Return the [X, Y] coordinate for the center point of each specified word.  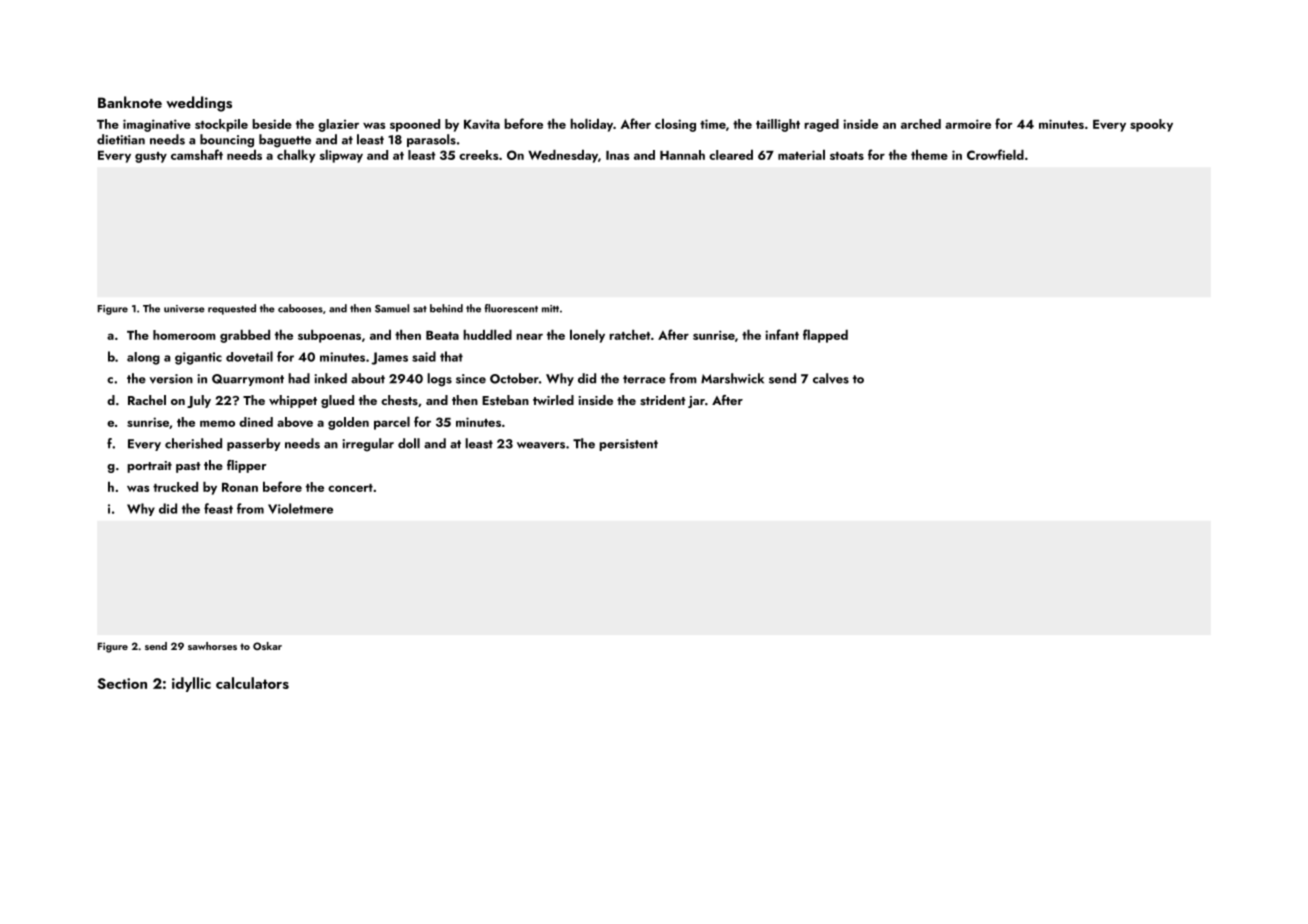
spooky [1151, 125]
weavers [541, 445]
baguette [285, 141]
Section [122, 683]
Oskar [267, 646]
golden [348, 423]
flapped [825, 336]
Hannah [682, 155]
